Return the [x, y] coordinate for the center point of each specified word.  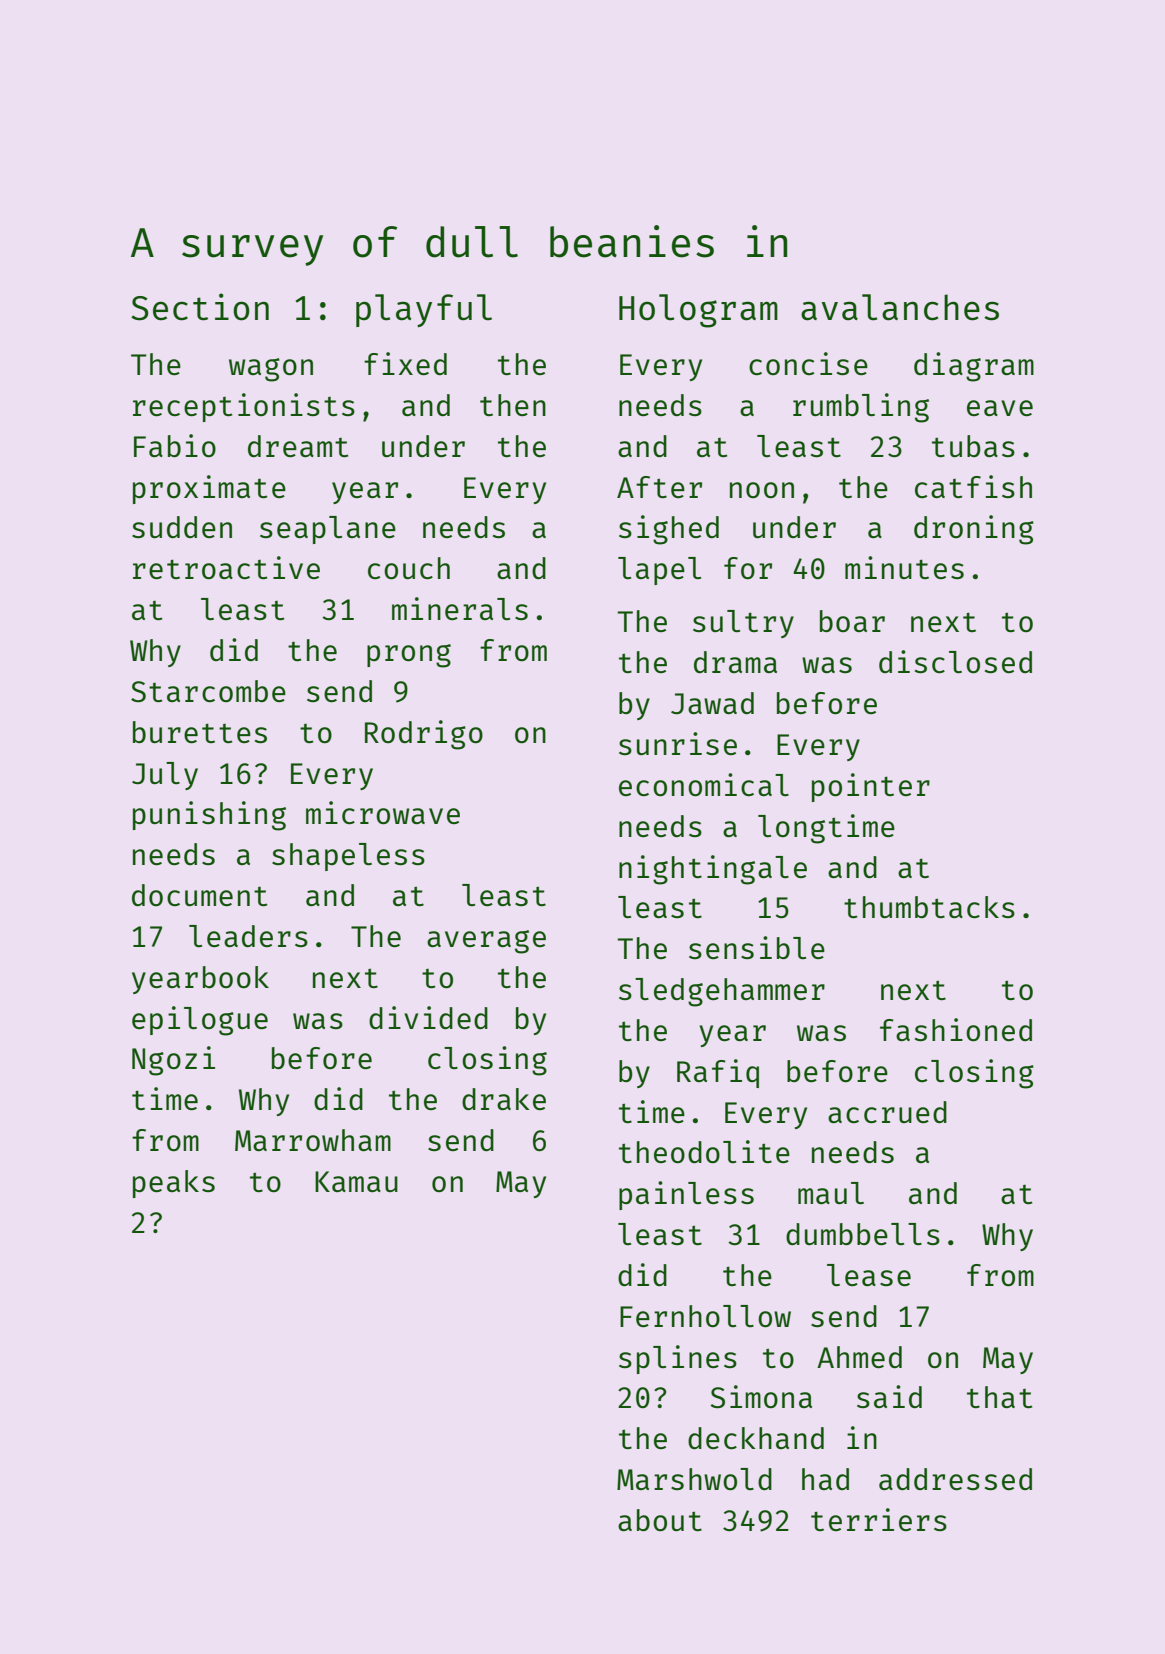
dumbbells [863, 1234]
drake [504, 1099]
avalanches [900, 307]
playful [424, 310]
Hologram [698, 311]
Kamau [356, 1181]
